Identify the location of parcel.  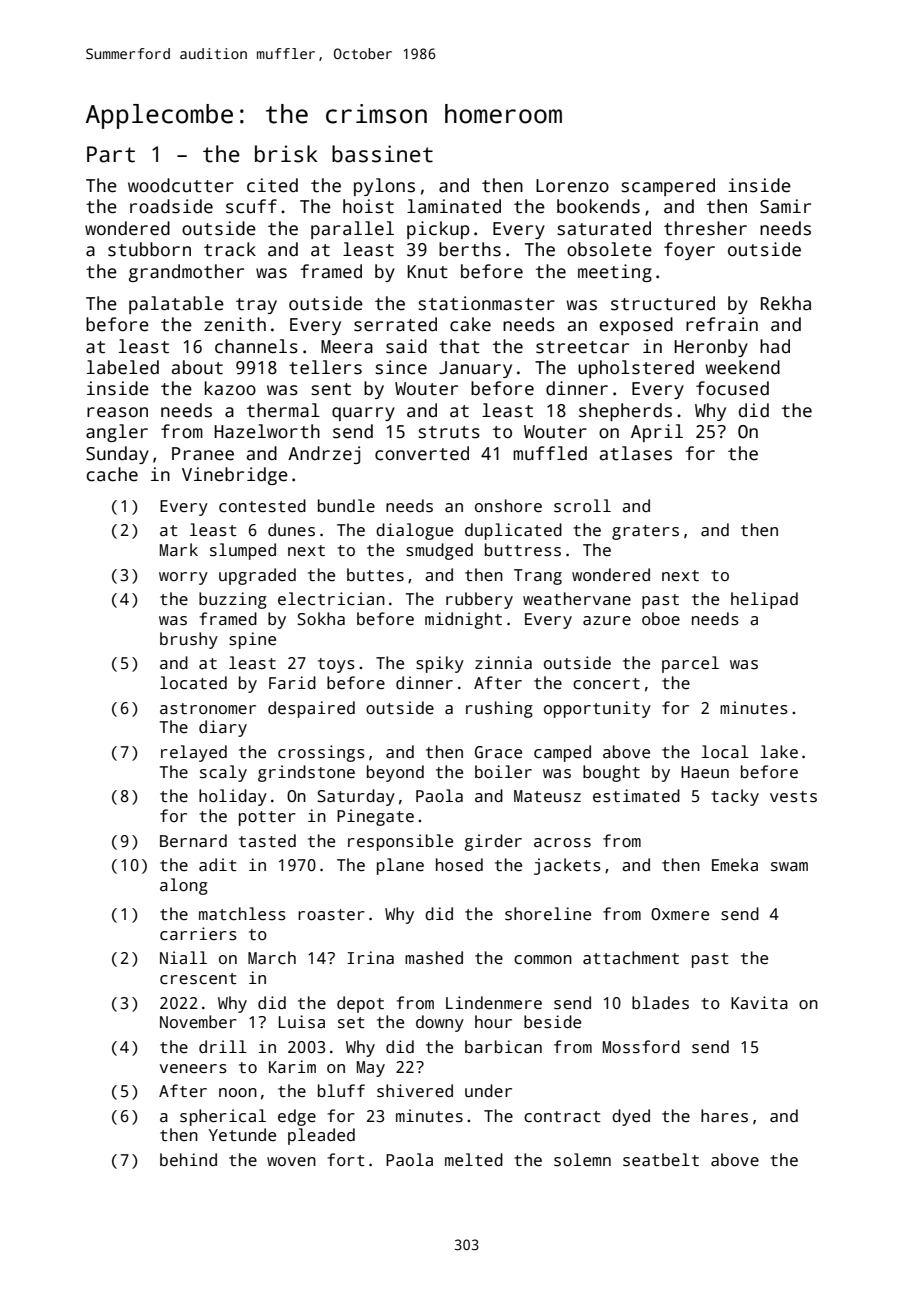
(690, 664).
